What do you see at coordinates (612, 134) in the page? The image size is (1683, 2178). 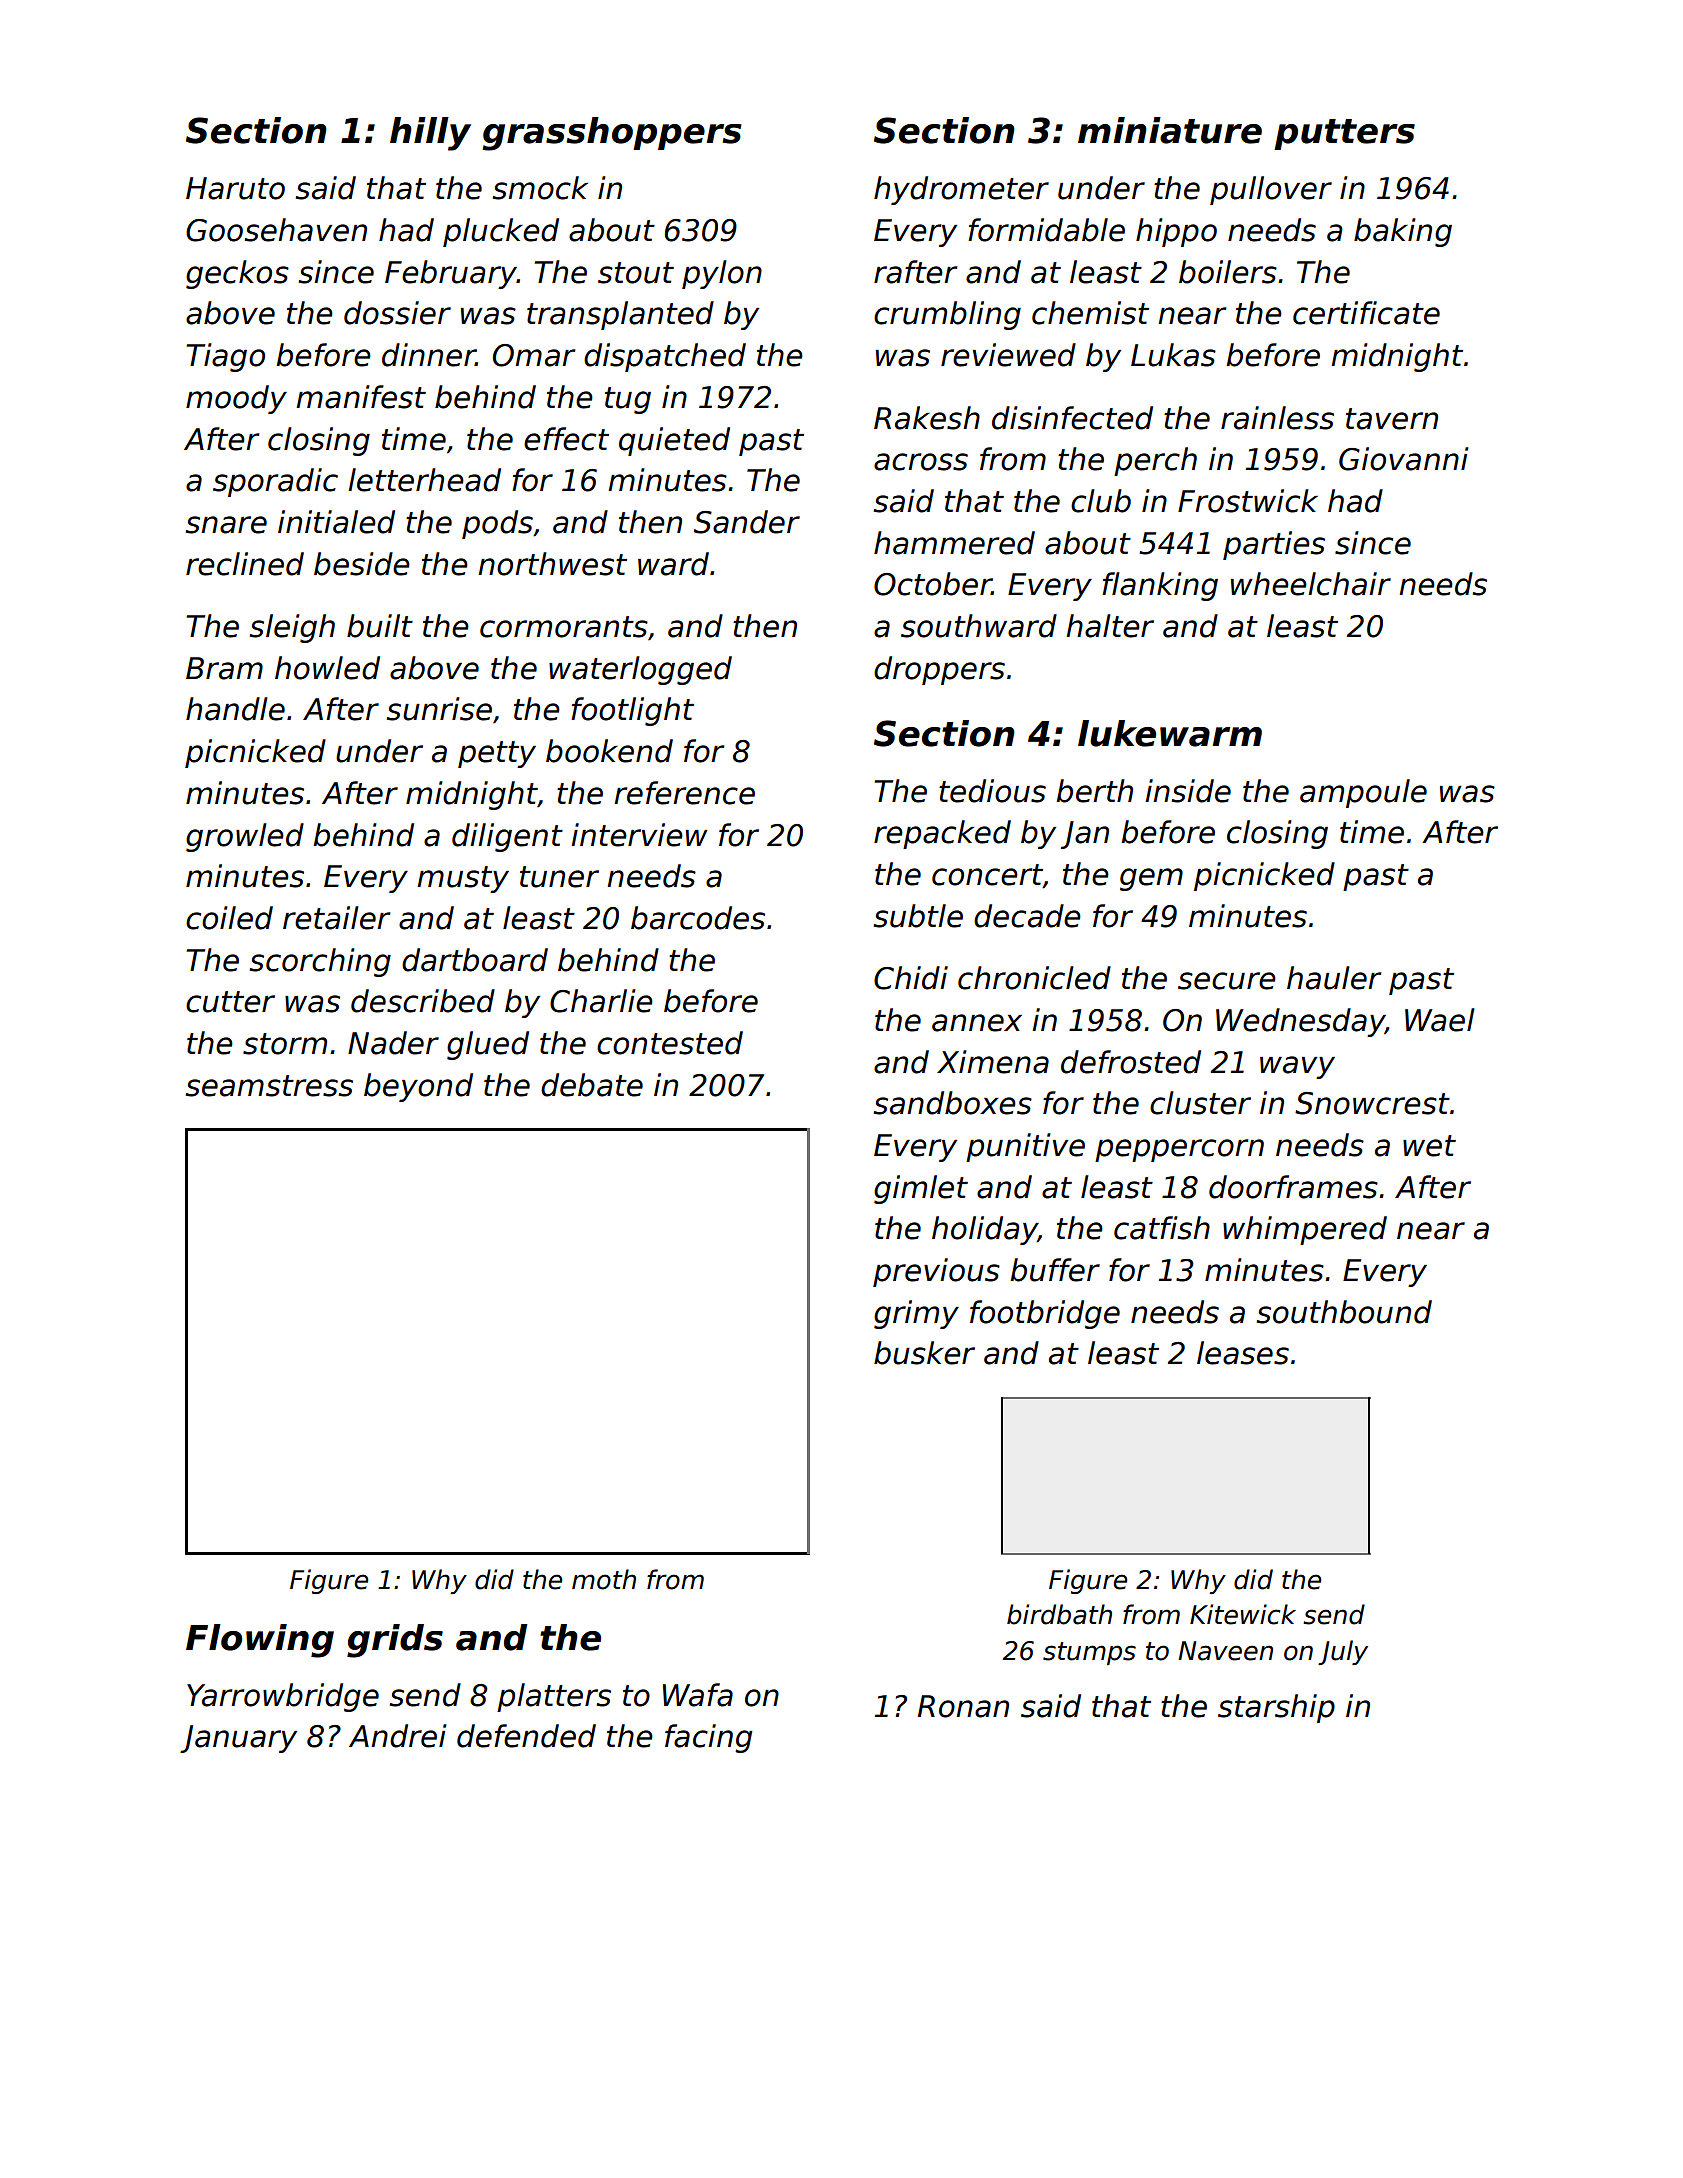 I see `grasshoppers` at bounding box center [612, 134].
